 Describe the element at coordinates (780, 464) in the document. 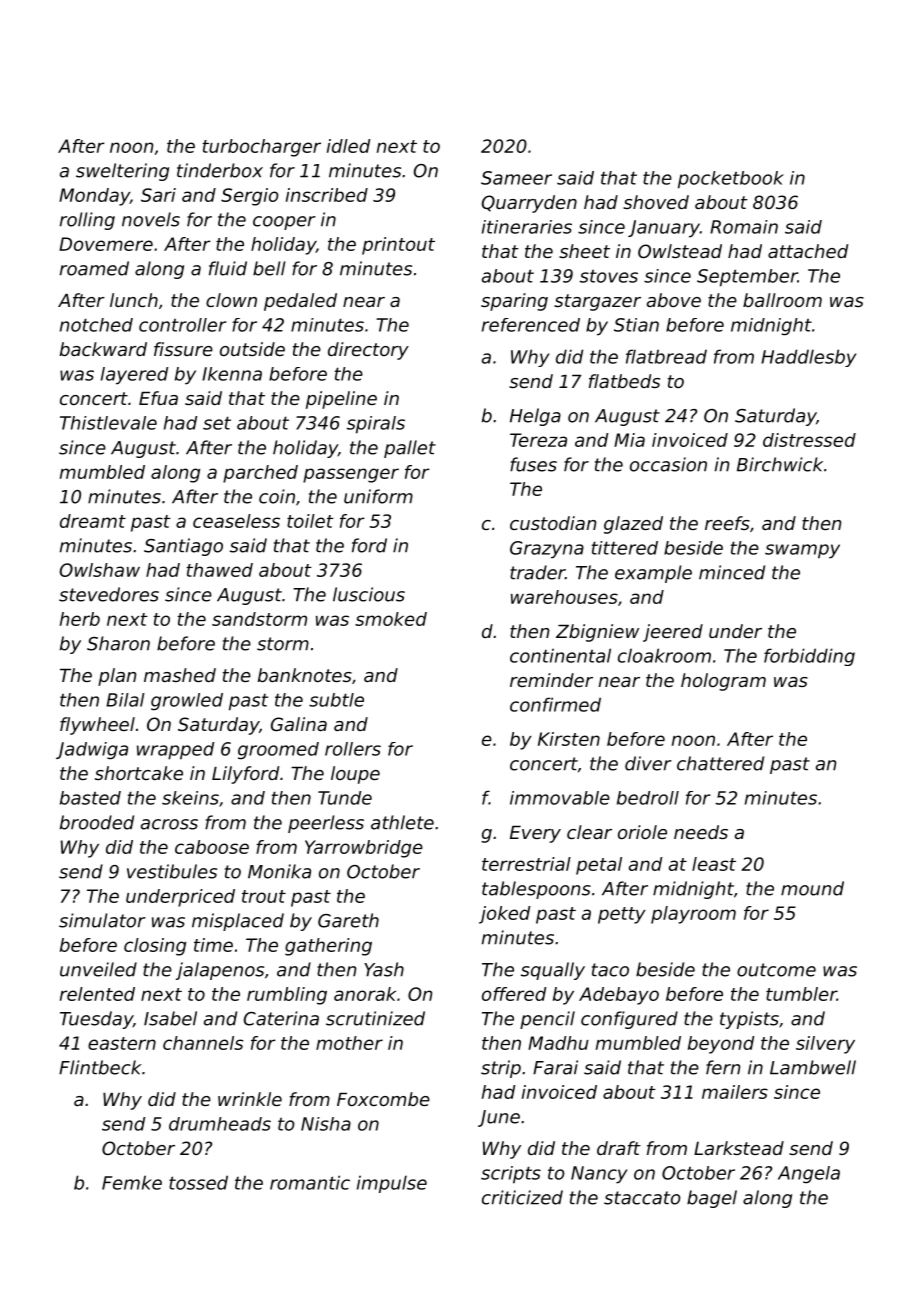

I see `Birchwick` at that location.
